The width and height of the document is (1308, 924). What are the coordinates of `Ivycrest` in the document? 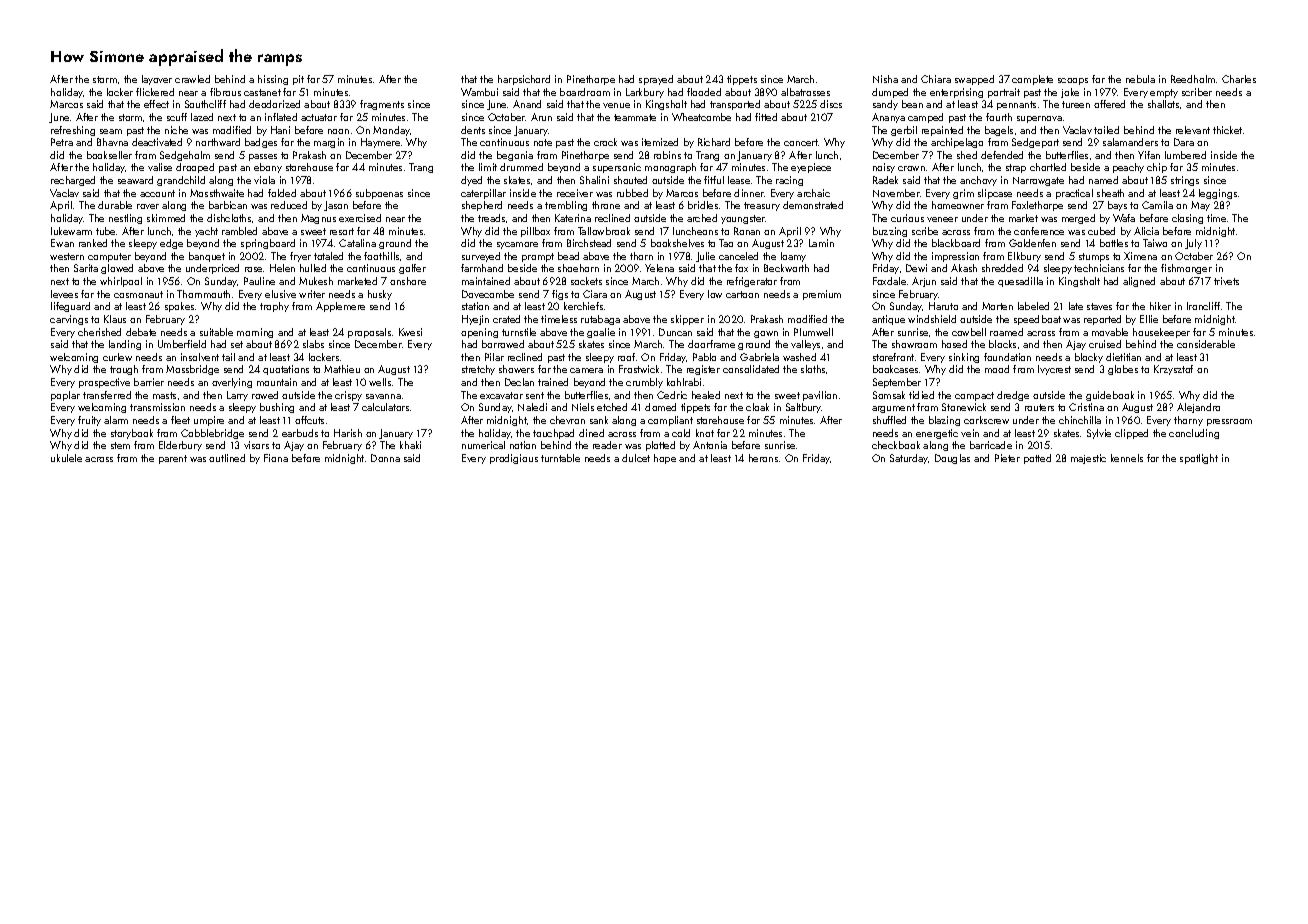 It's located at (1054, 370).
